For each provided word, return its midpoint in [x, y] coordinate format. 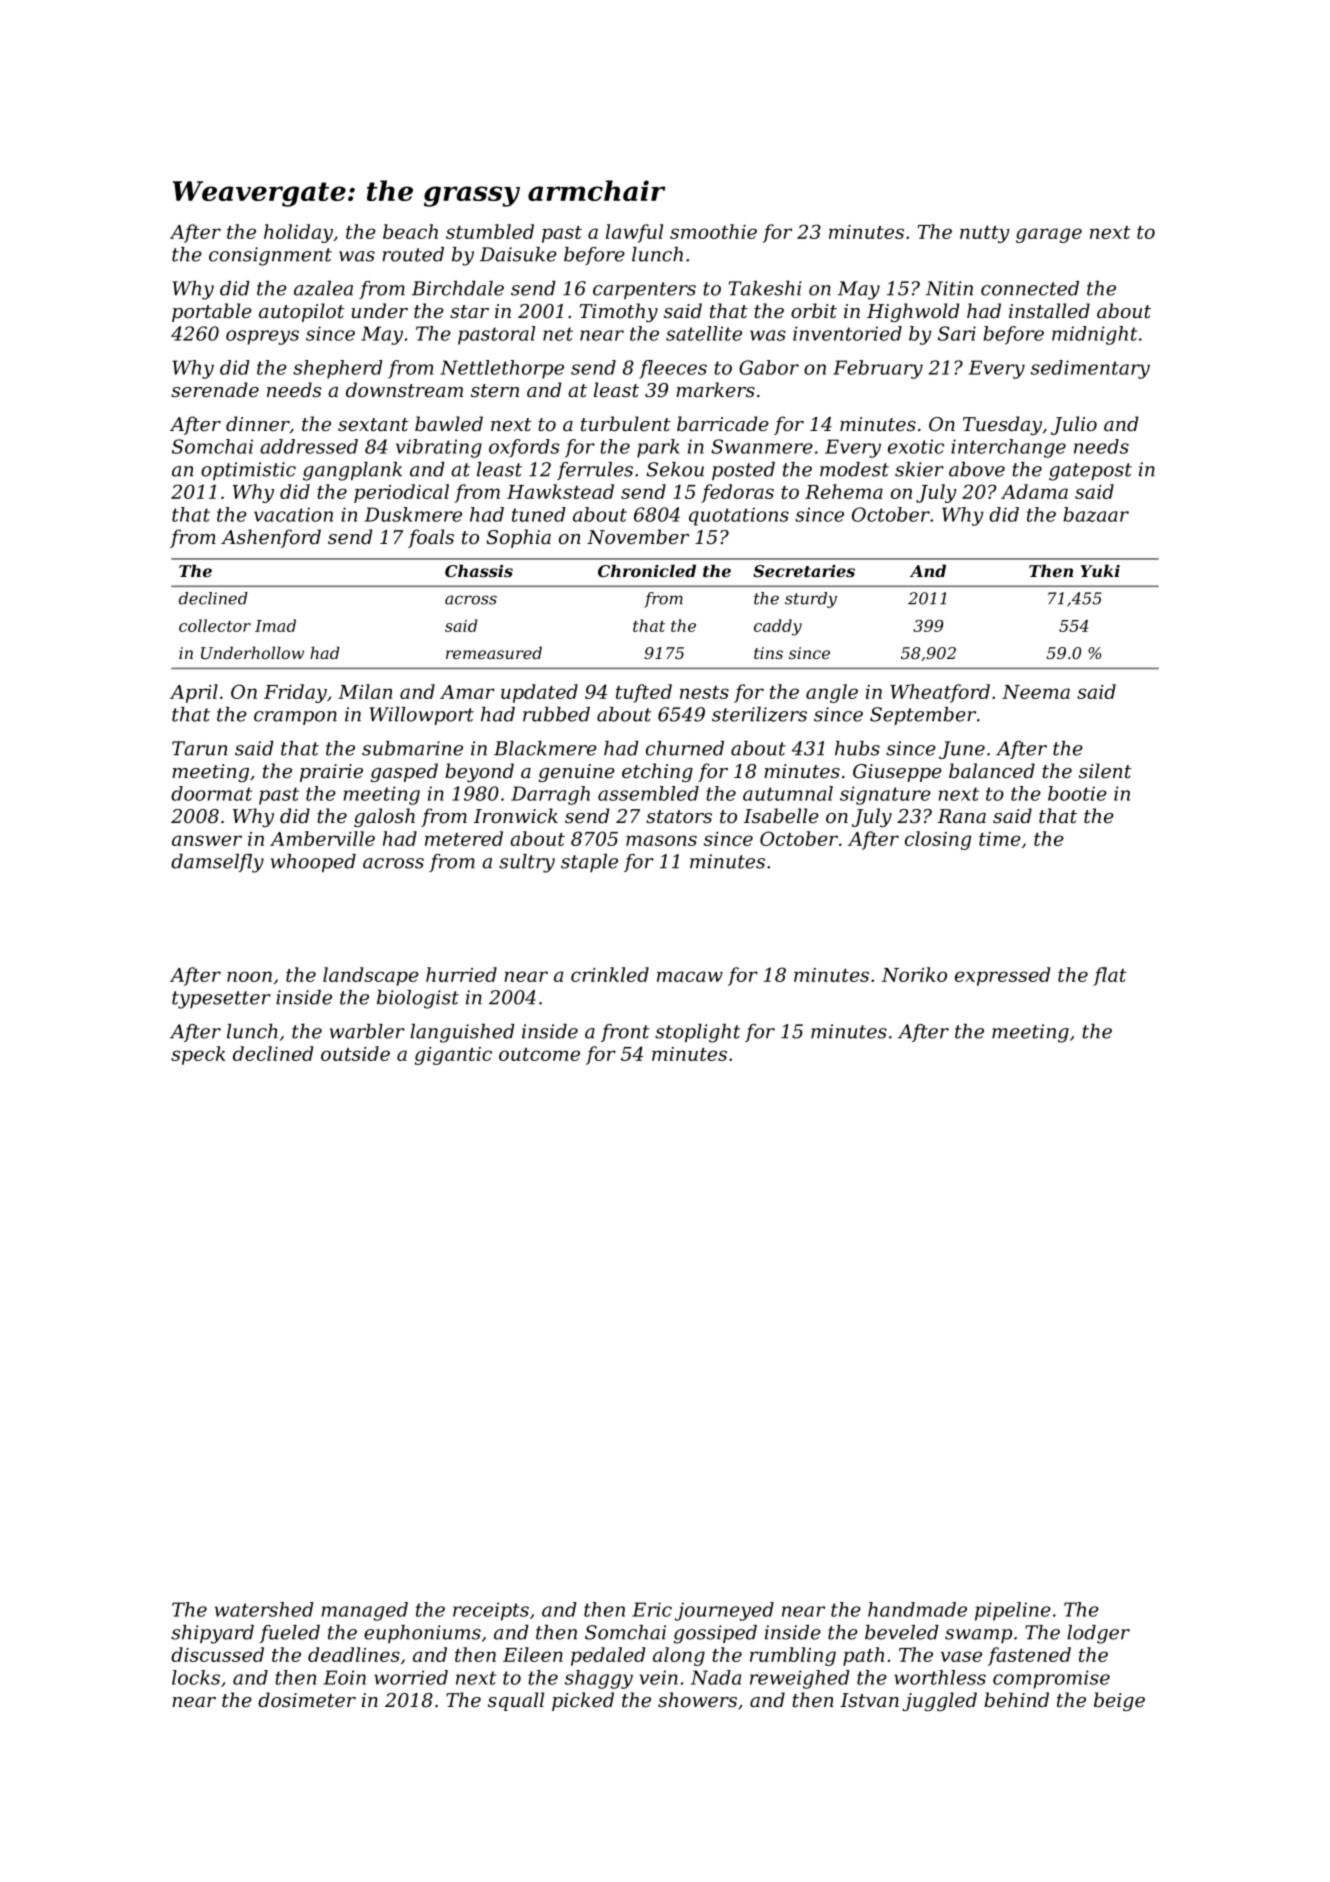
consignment [270, 256]
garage [1049, 235]
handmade [917, 1609]
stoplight [697, 1033]
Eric [652, 1609]
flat [1110, 976]
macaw [690, 976]
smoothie [713, 231]
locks [196, 1677]
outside [355, 1053]
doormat [211, 793]
